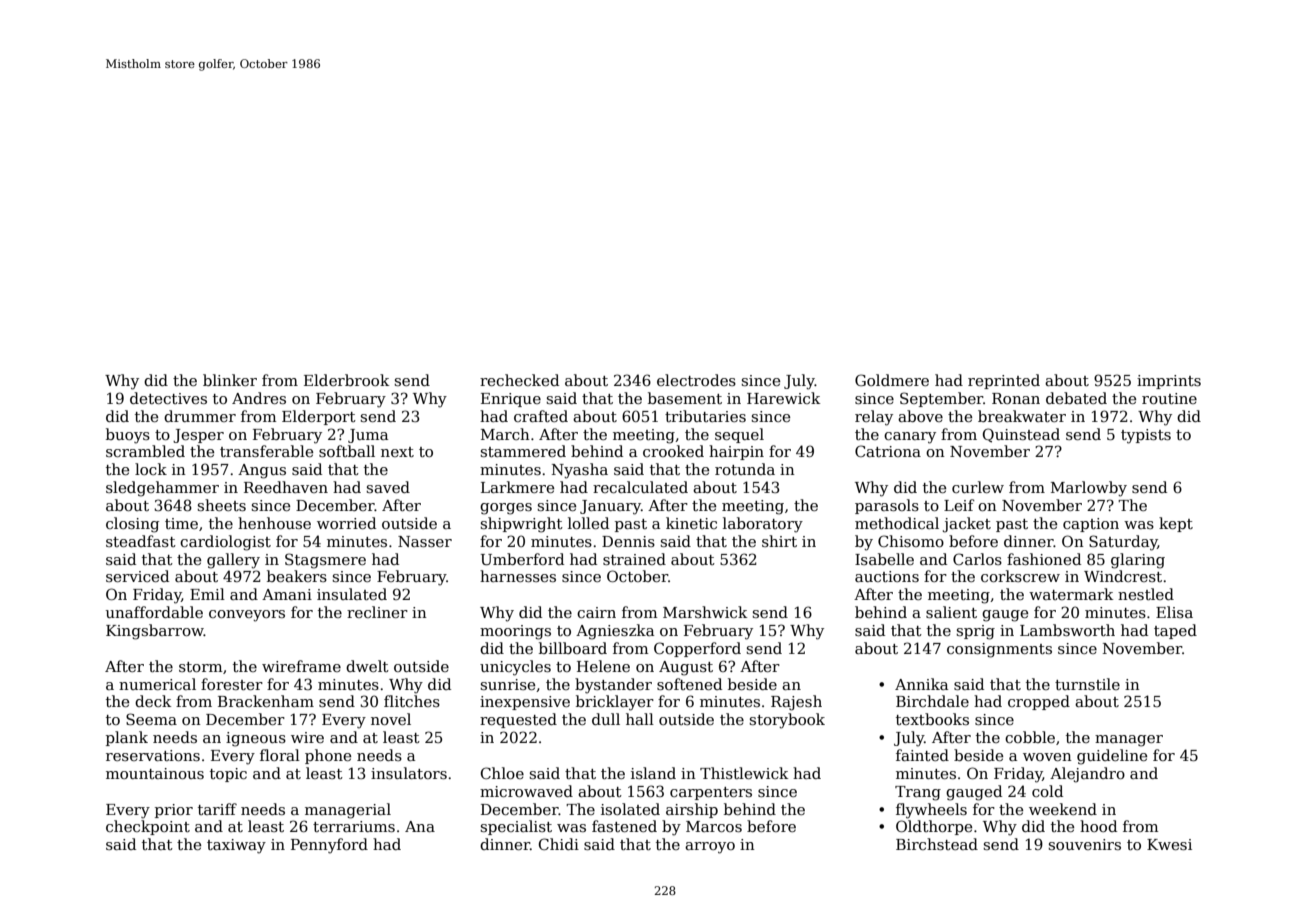 The image size is (1308, 924). I want to click on worried, so click(346, 523).
